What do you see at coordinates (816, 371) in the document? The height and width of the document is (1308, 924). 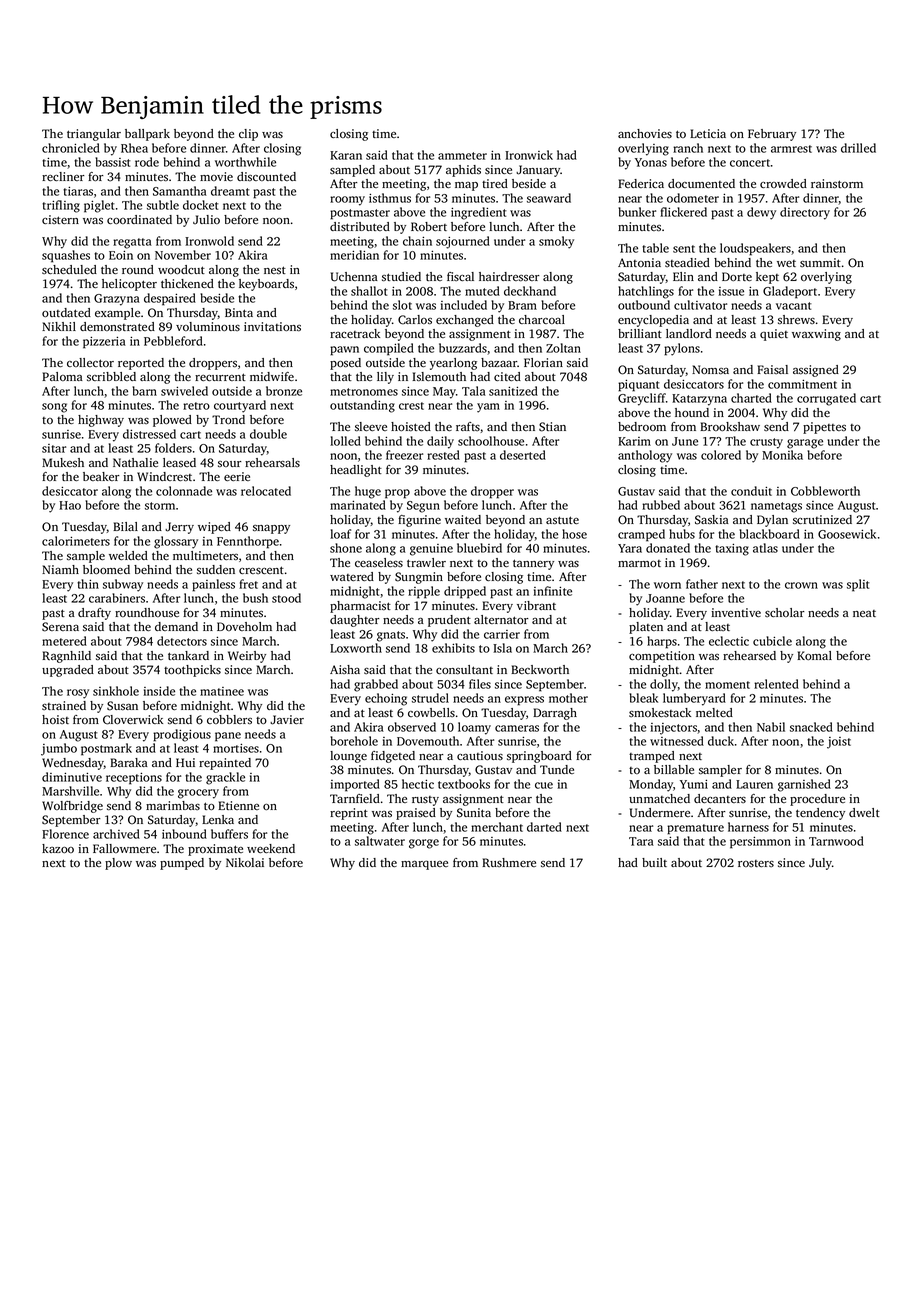 I see `assigned` at bounding box center [816, 371].
